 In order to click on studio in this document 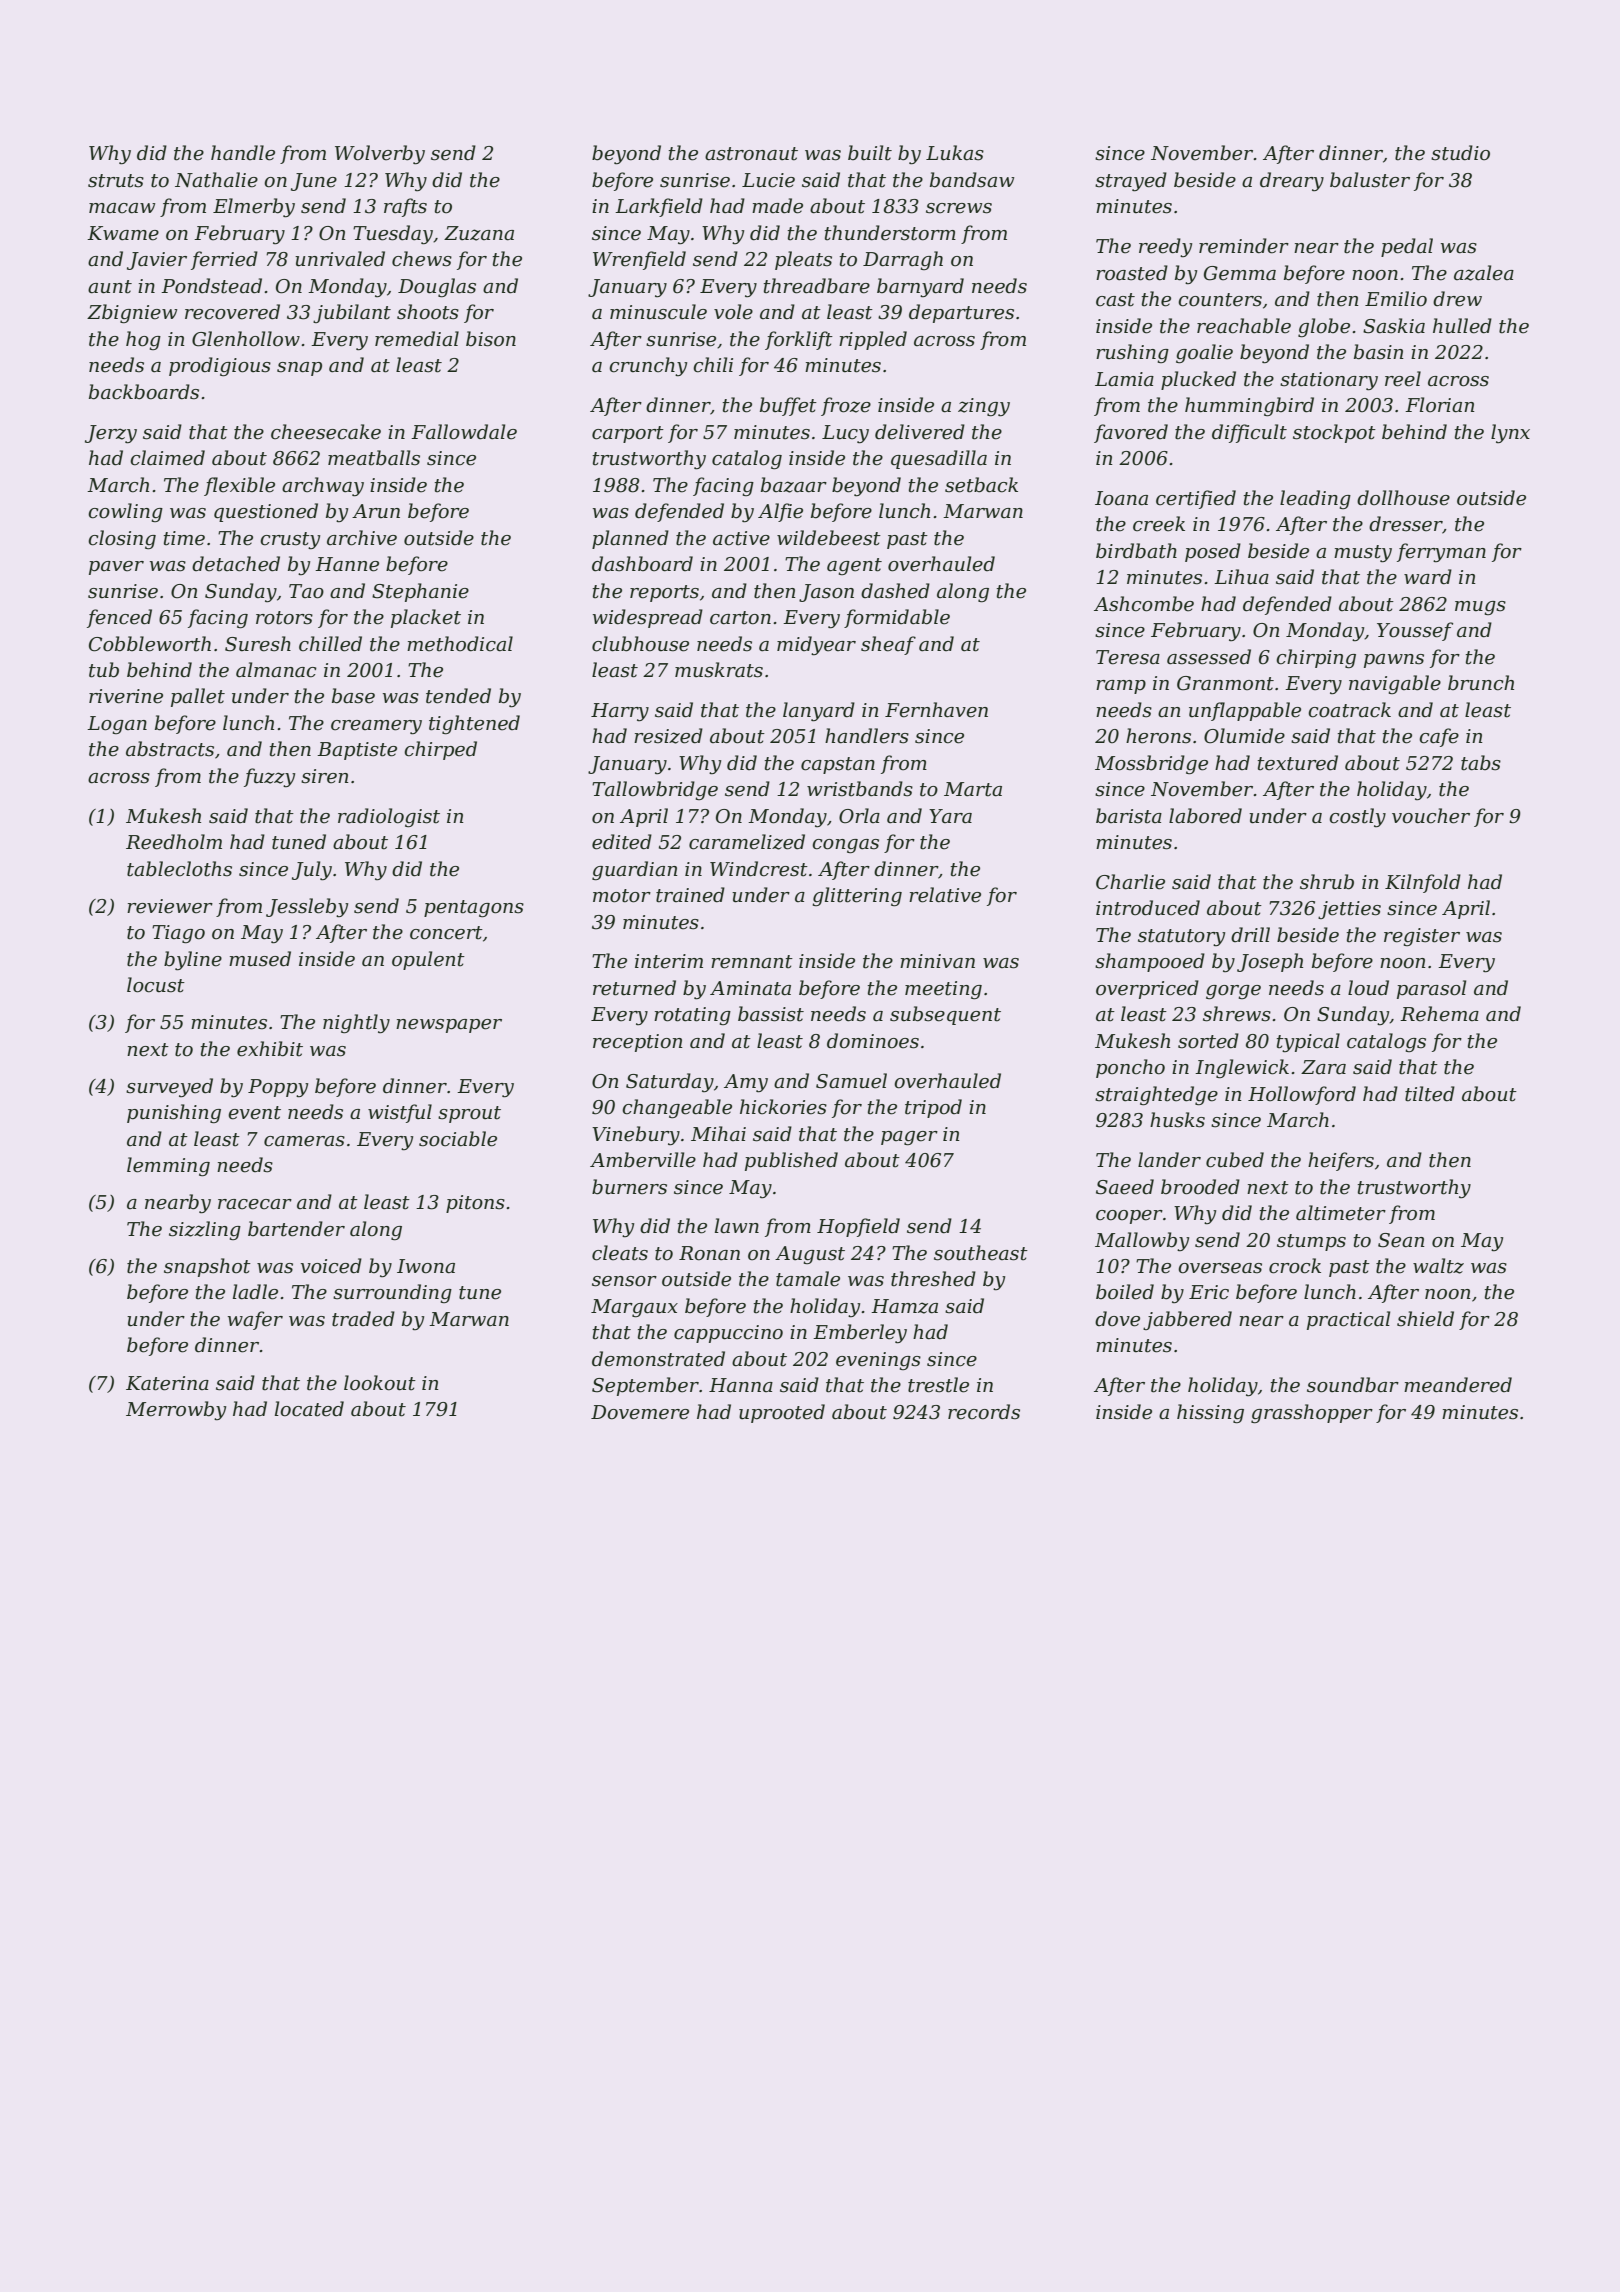, I will do `click(1460, 153)`.
